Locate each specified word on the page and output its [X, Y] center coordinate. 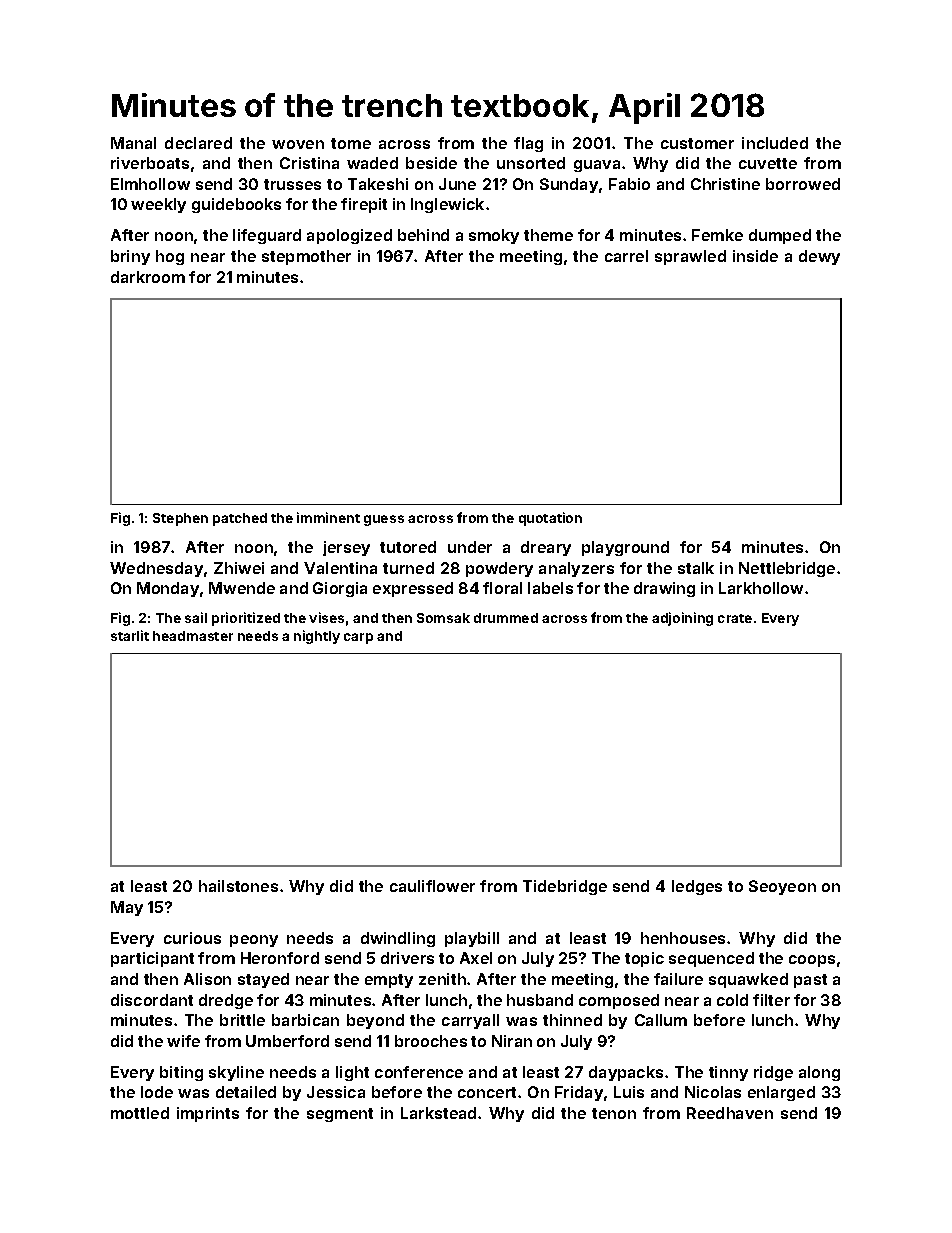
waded [372, 163]
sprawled [690, 257]
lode [157, 1092]
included [775, 143]
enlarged [781, 1093]
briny [130, 257]
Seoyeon [782, 887]
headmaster [193, 636]
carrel [626, 256]
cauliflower [432, 886]
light [352, 1073]
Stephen [180, 519]
